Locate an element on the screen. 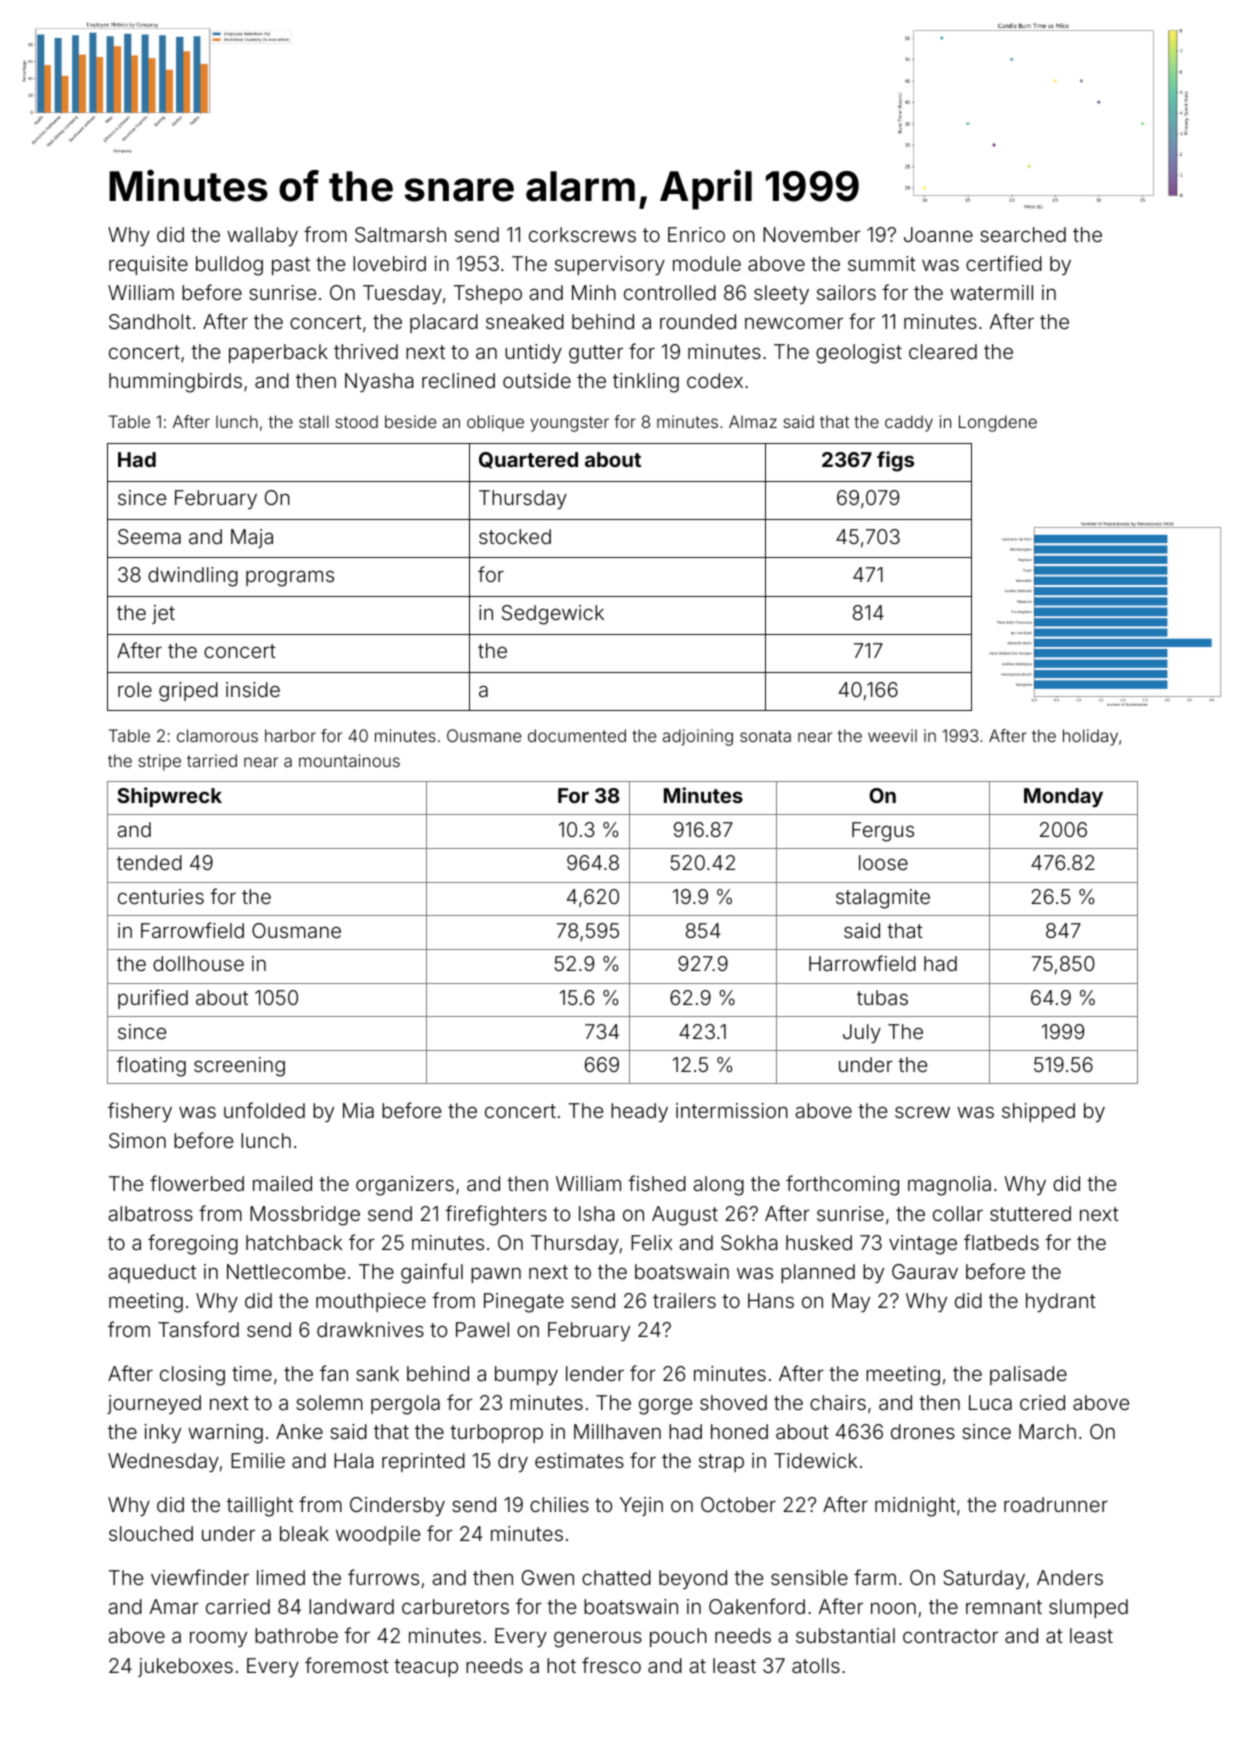 The width and height of the screenshot is (1245, 1761). generous is located at coordinates (598, 1639).
